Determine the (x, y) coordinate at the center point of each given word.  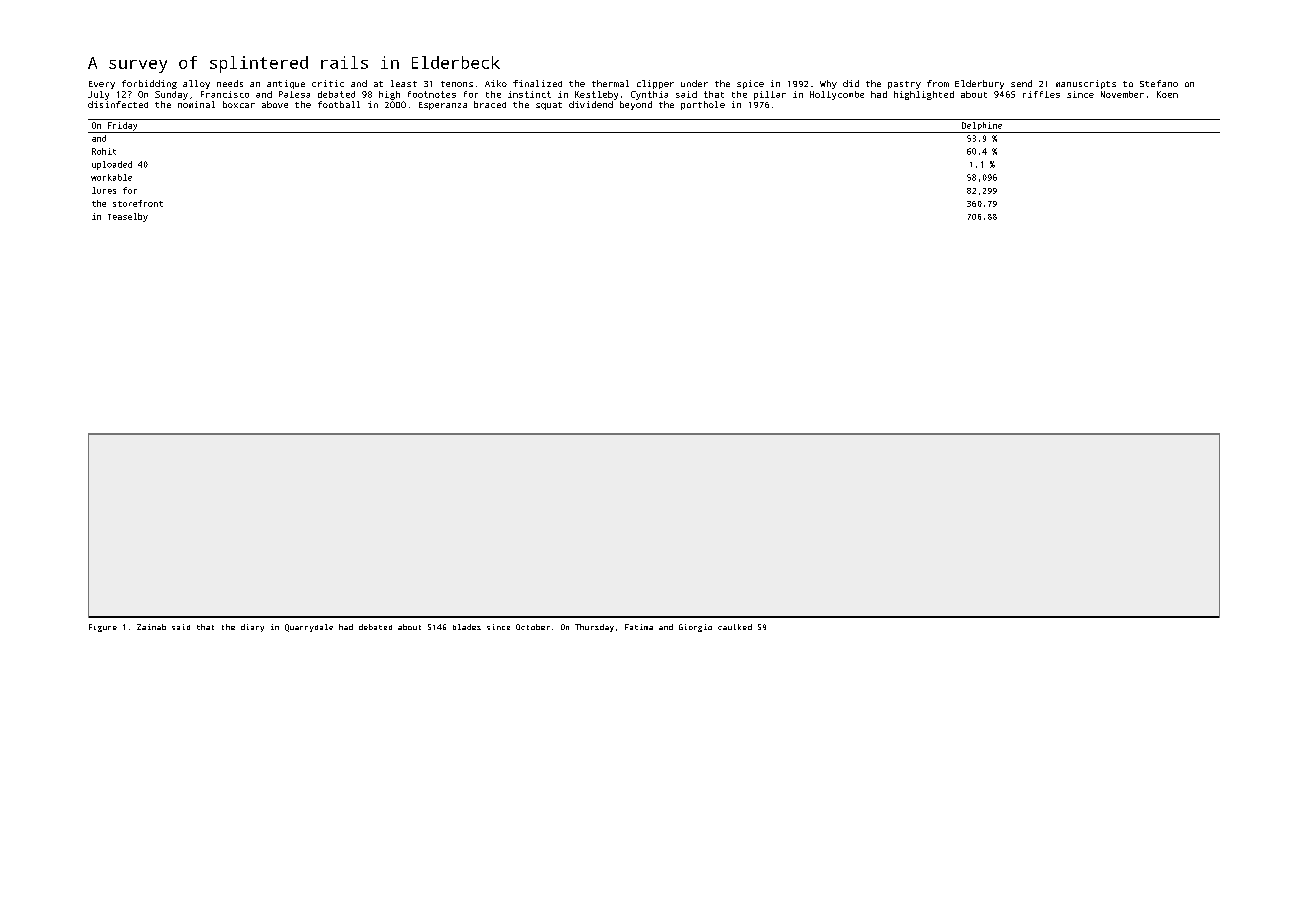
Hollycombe (837, 95)
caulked (735, 627)
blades (467, 627)
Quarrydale (309, 628)
